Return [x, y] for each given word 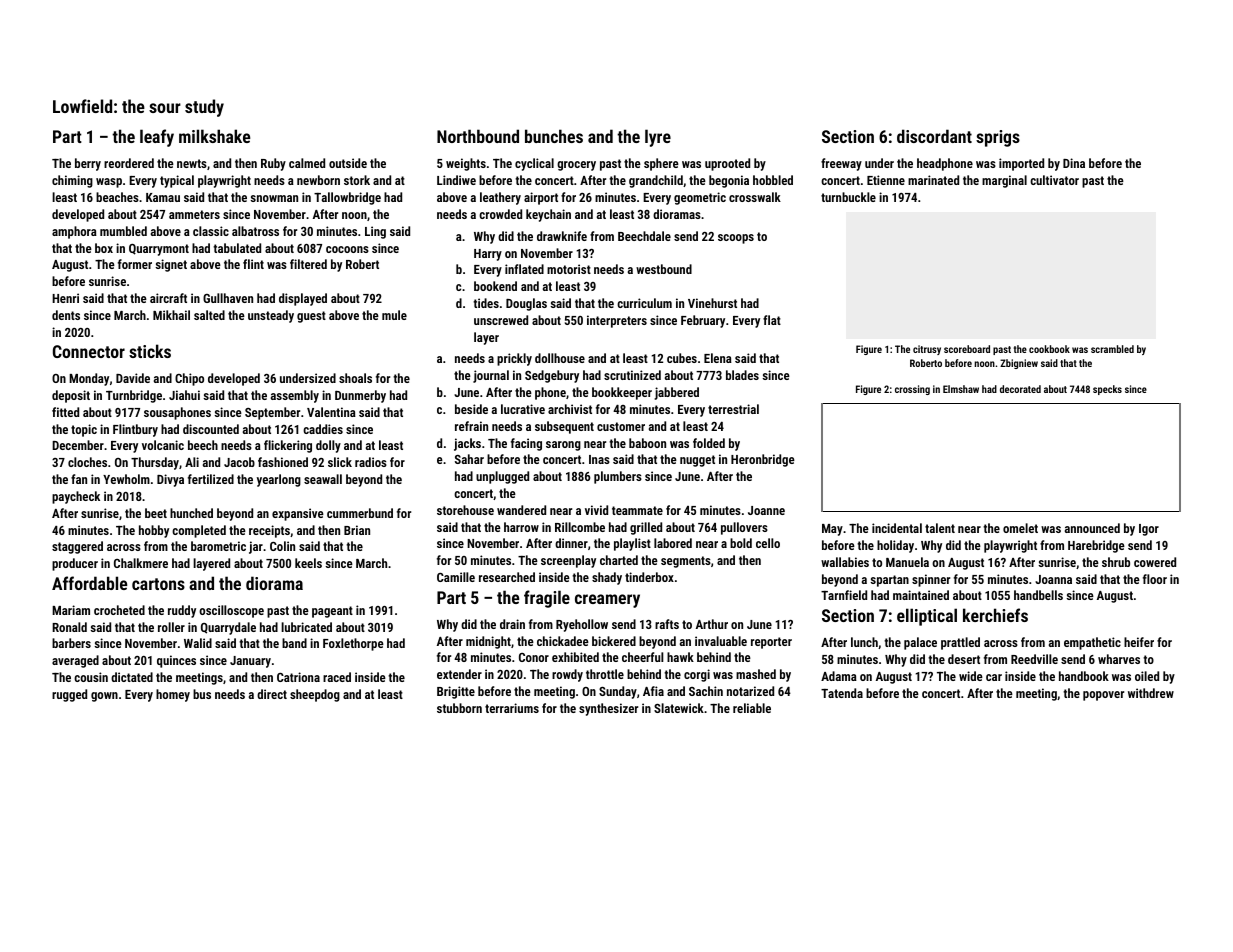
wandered [521, 510]
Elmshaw [961, 389]
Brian [357, 530]
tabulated [237, 248]
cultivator [1054, 180]
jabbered [676, 393]
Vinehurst [712, 303]
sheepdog [315, 695]
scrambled [1112, 349]
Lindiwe [456, 180]
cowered [1155, 562]
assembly [295, 396]
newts [192, 163]
